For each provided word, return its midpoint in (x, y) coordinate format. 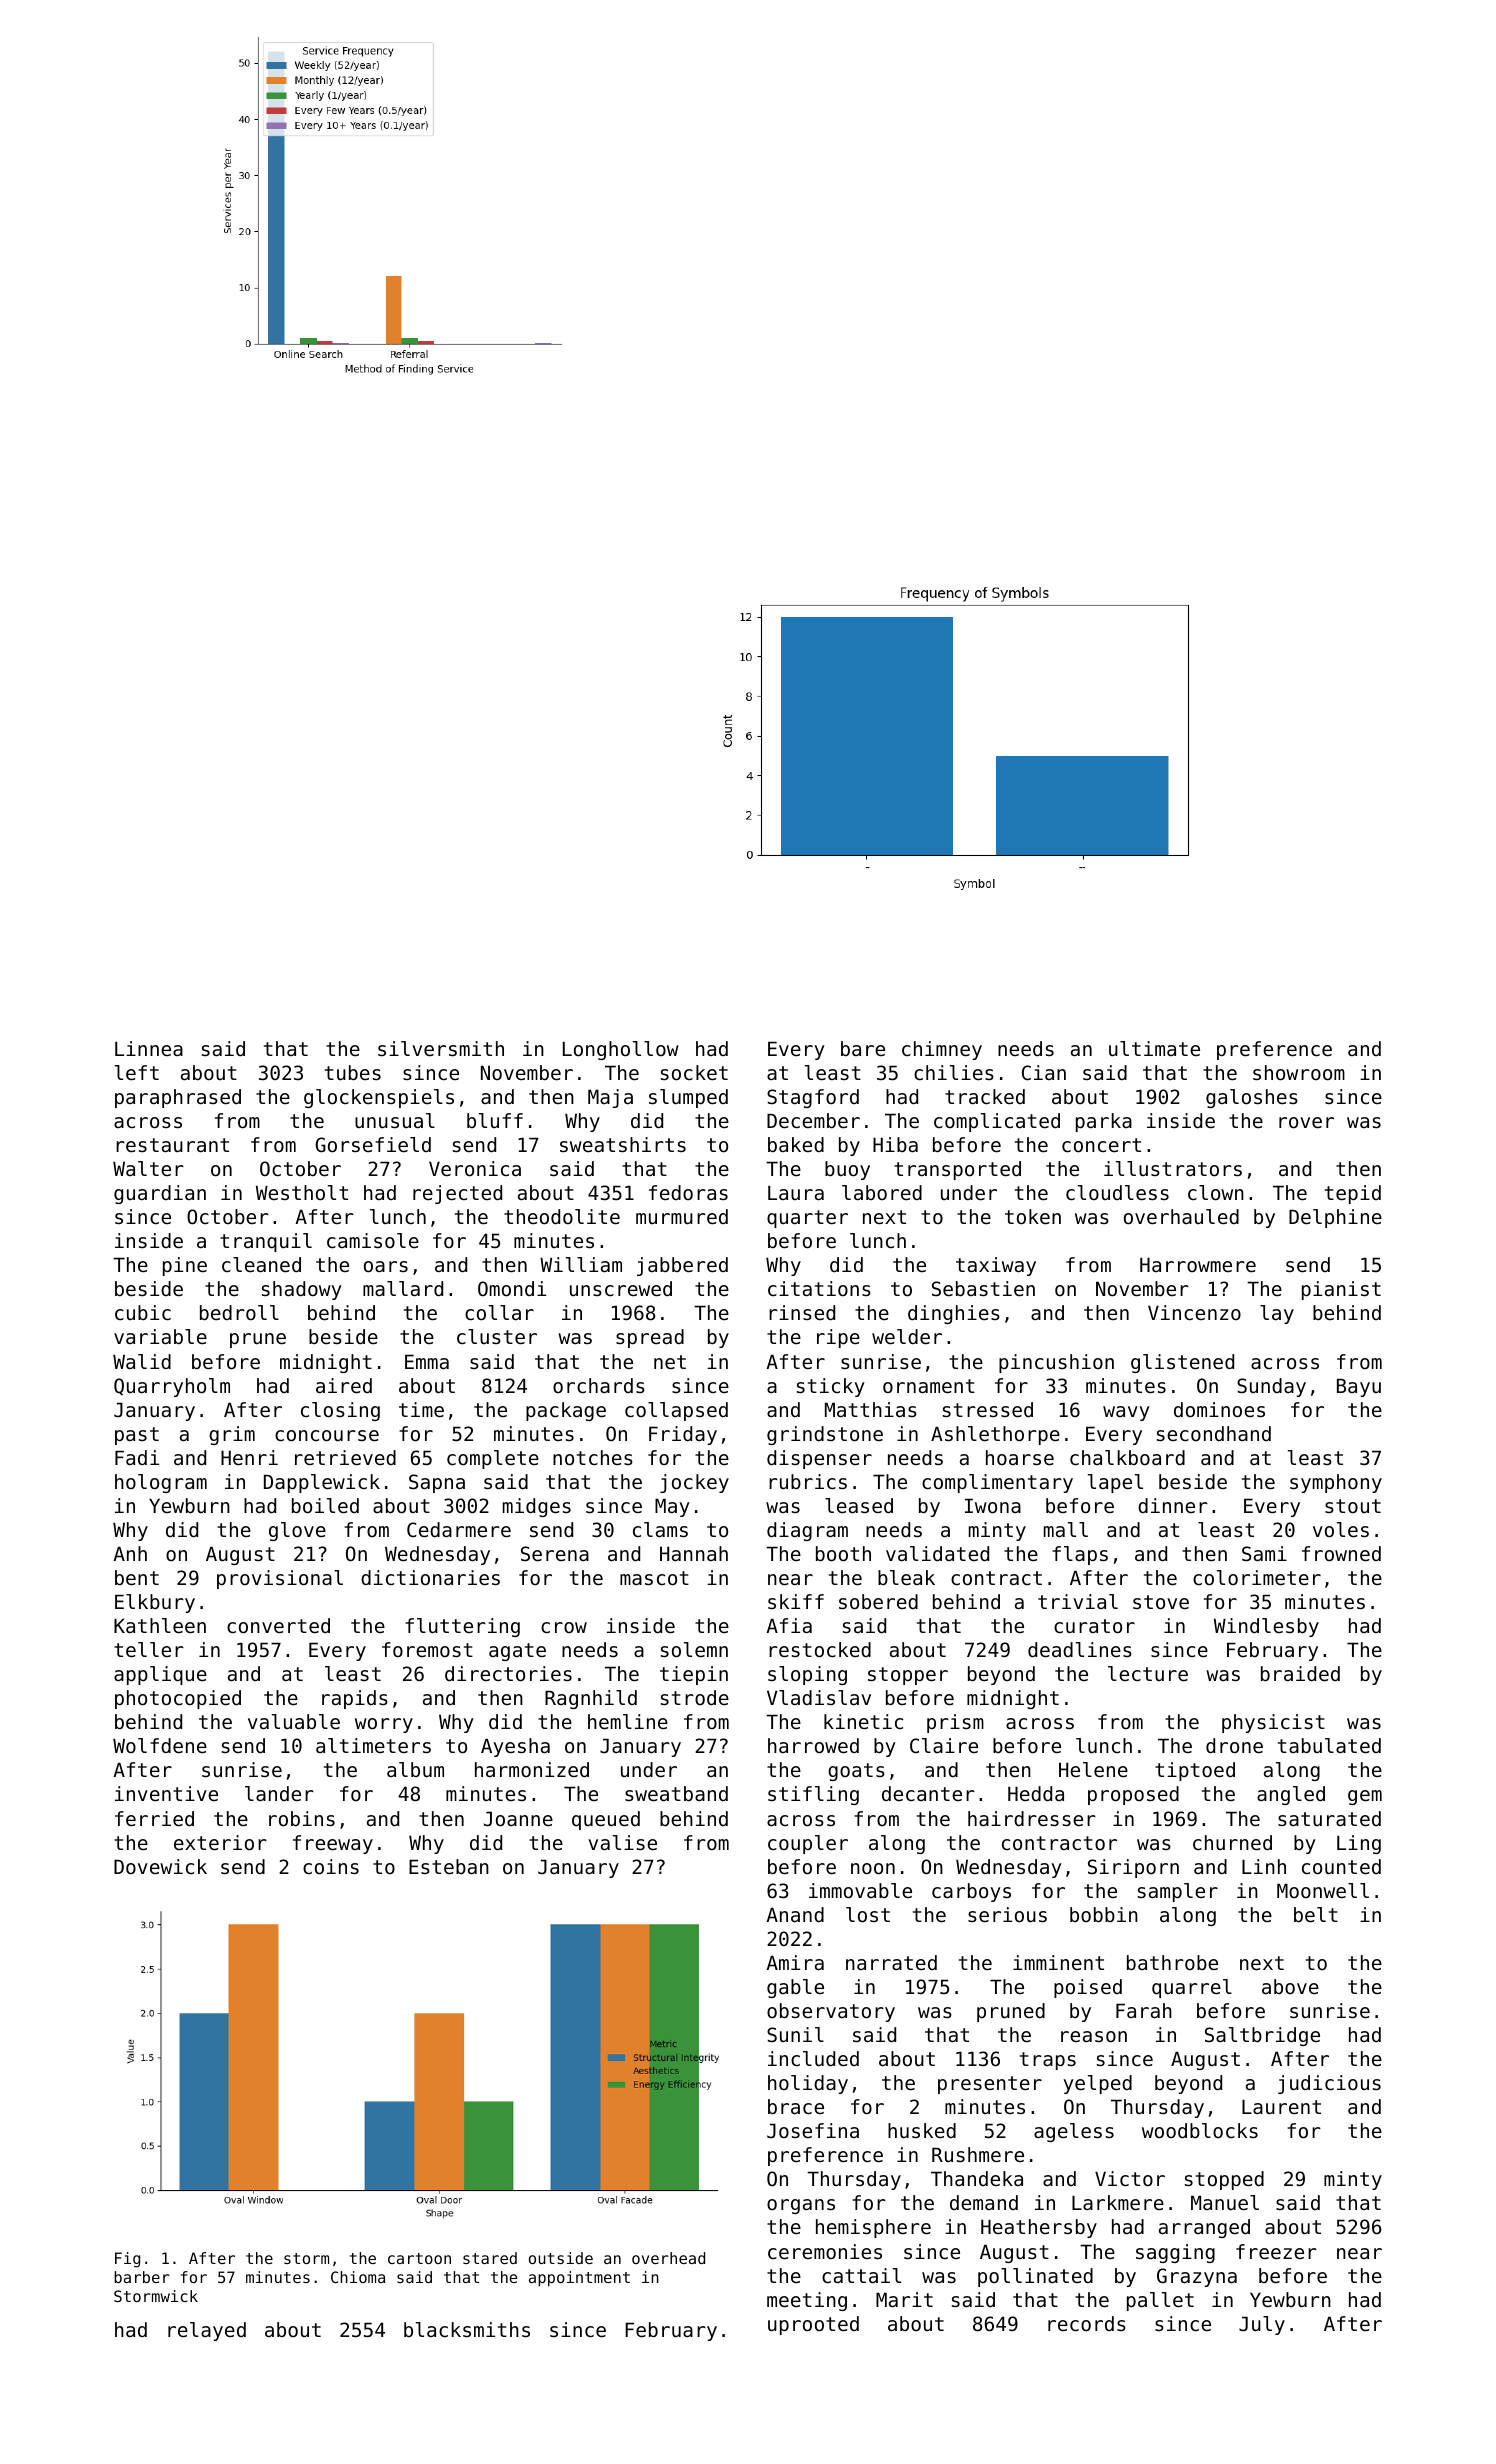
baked (796, 1144)
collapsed (676, 1411)
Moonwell (1323, 1891)
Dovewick (160, 1866)
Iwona (993, 1506)
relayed (207, 2331)
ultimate (1154, 1049)
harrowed (813, 1746)
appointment (579, 2279)
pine (185, 1266)
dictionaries (430, 1578)
